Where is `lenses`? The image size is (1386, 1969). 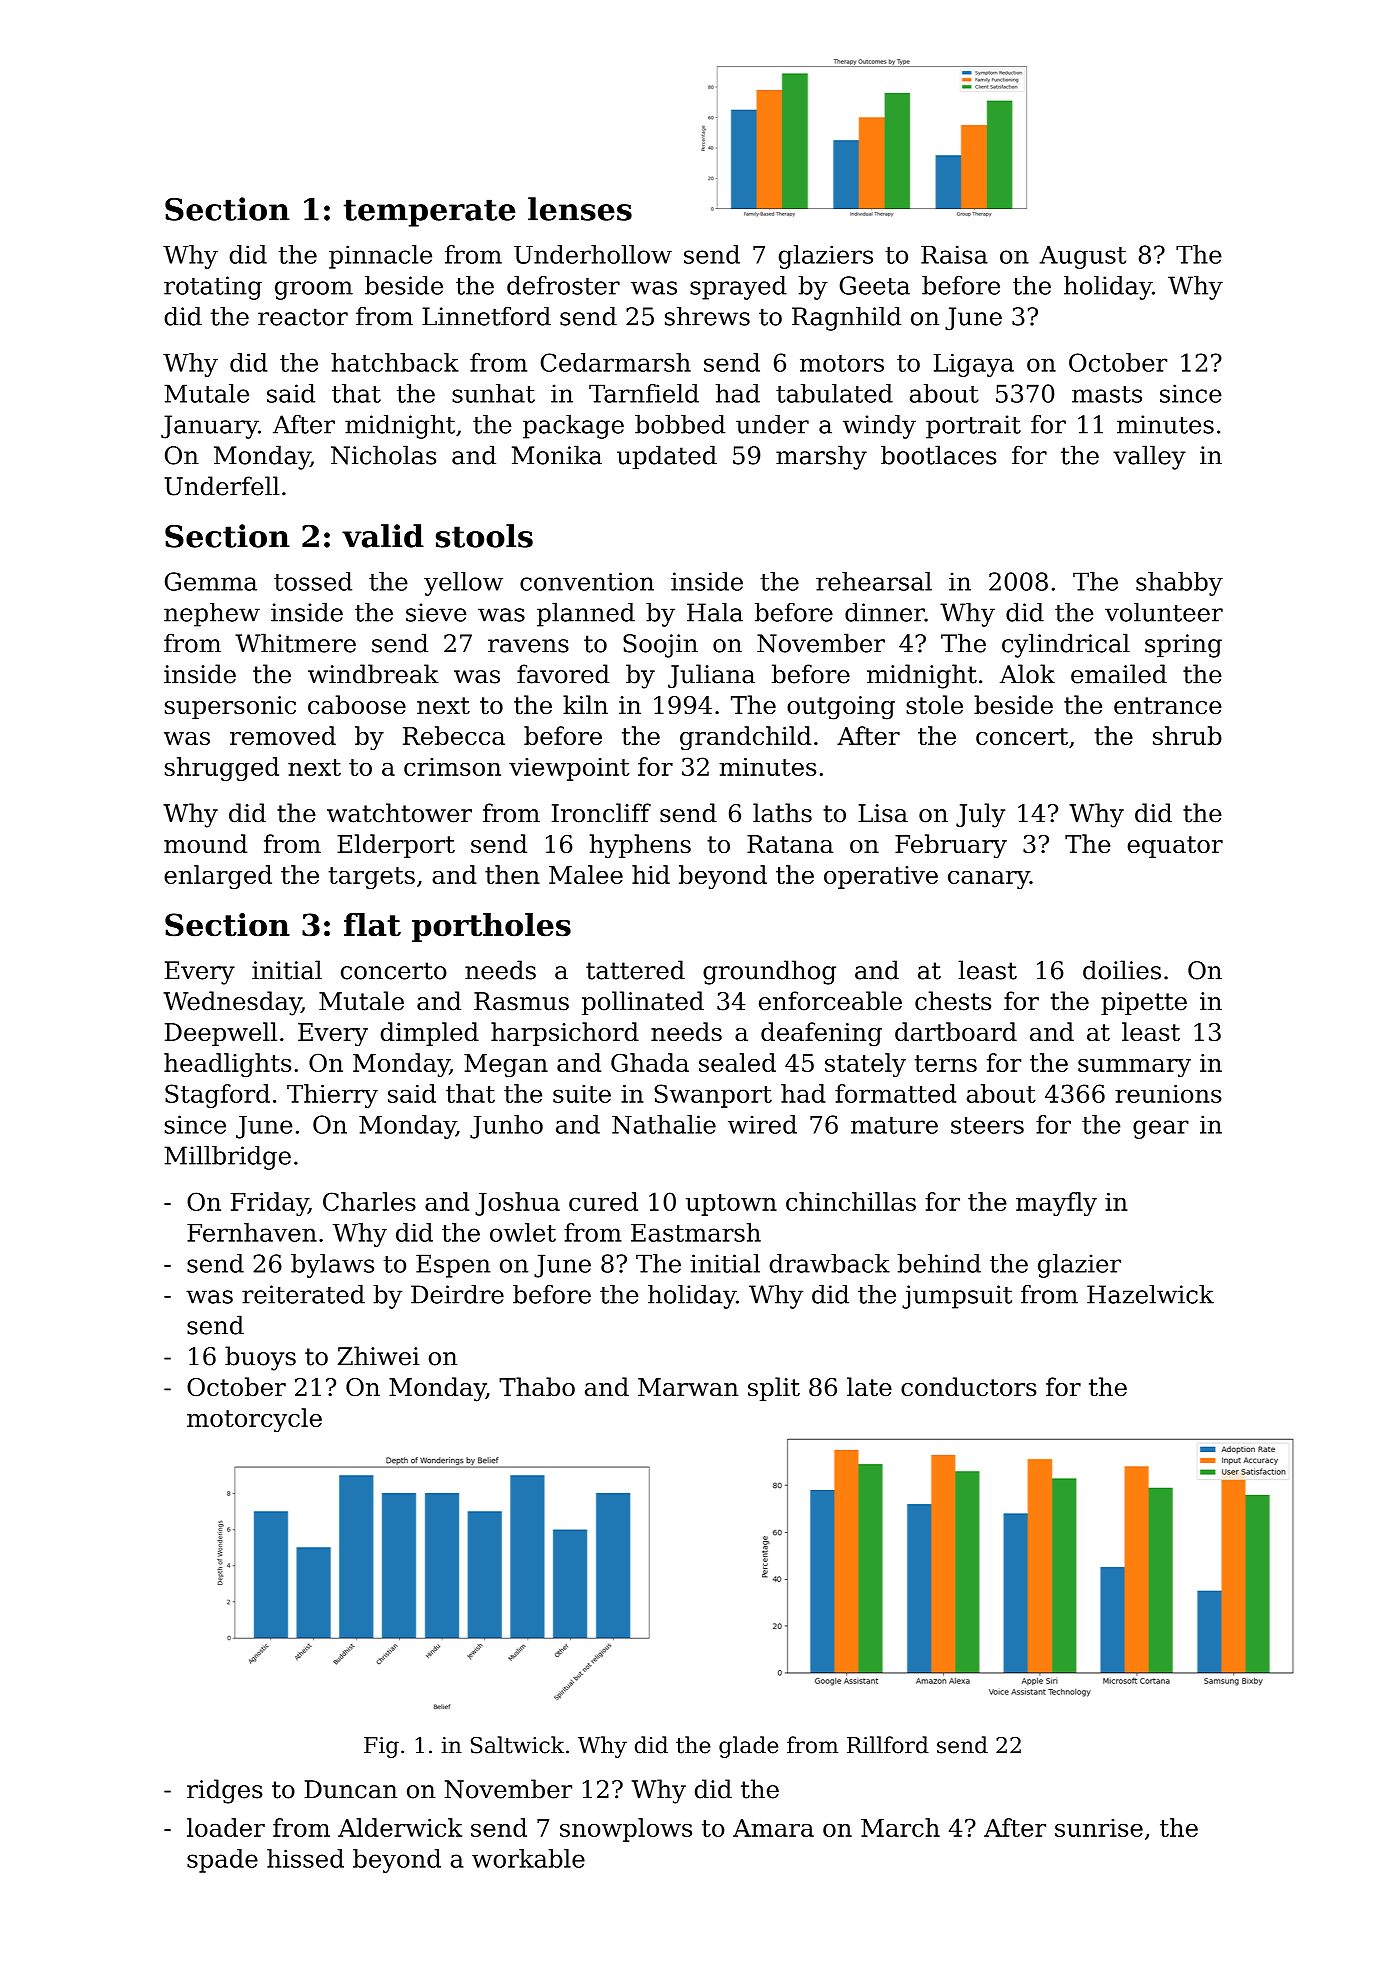 lenses is located at coordinates (580, 209).
